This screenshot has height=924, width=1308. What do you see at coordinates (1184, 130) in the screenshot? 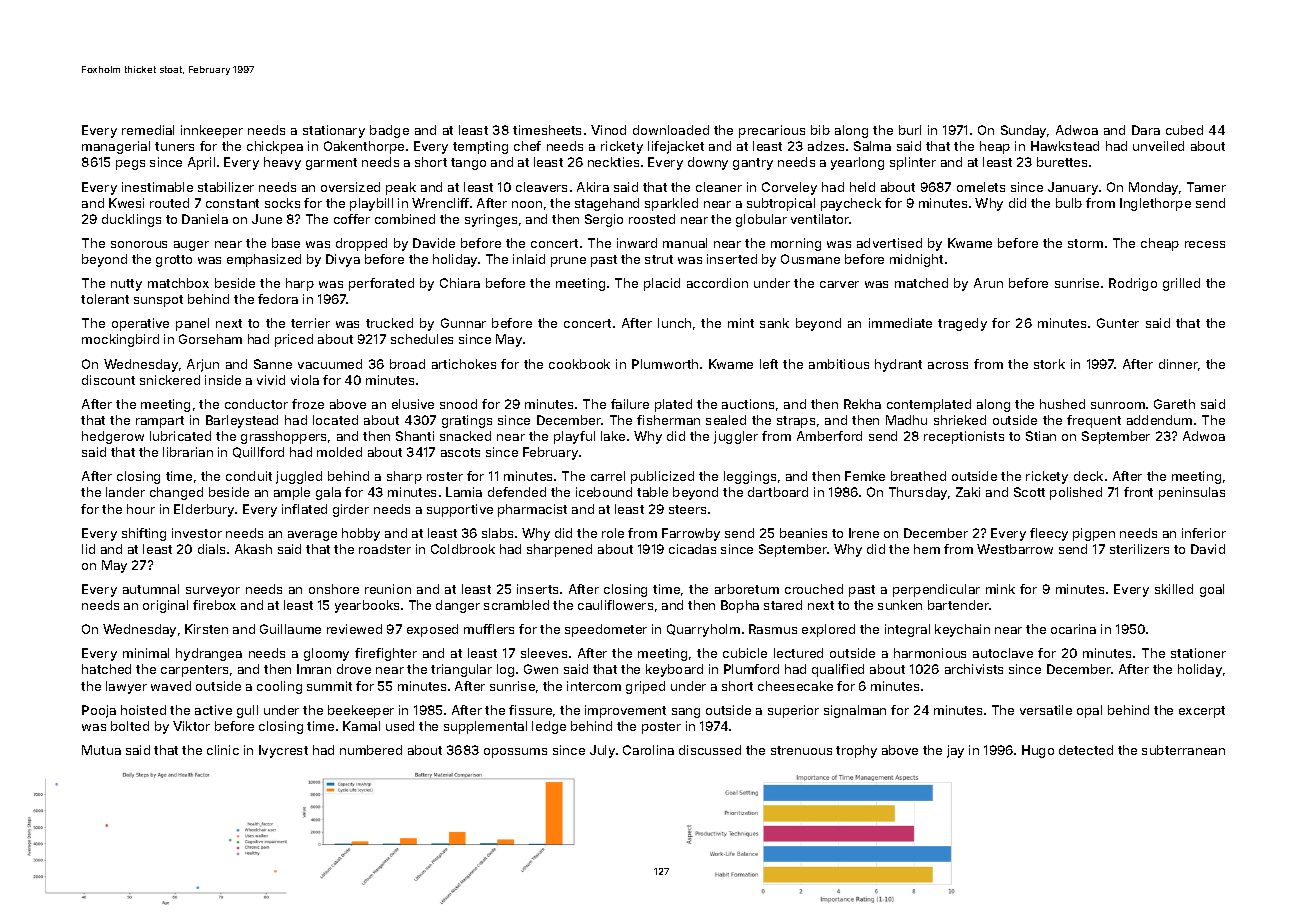
I see `cubed` at bounding box center [1184, 130].
